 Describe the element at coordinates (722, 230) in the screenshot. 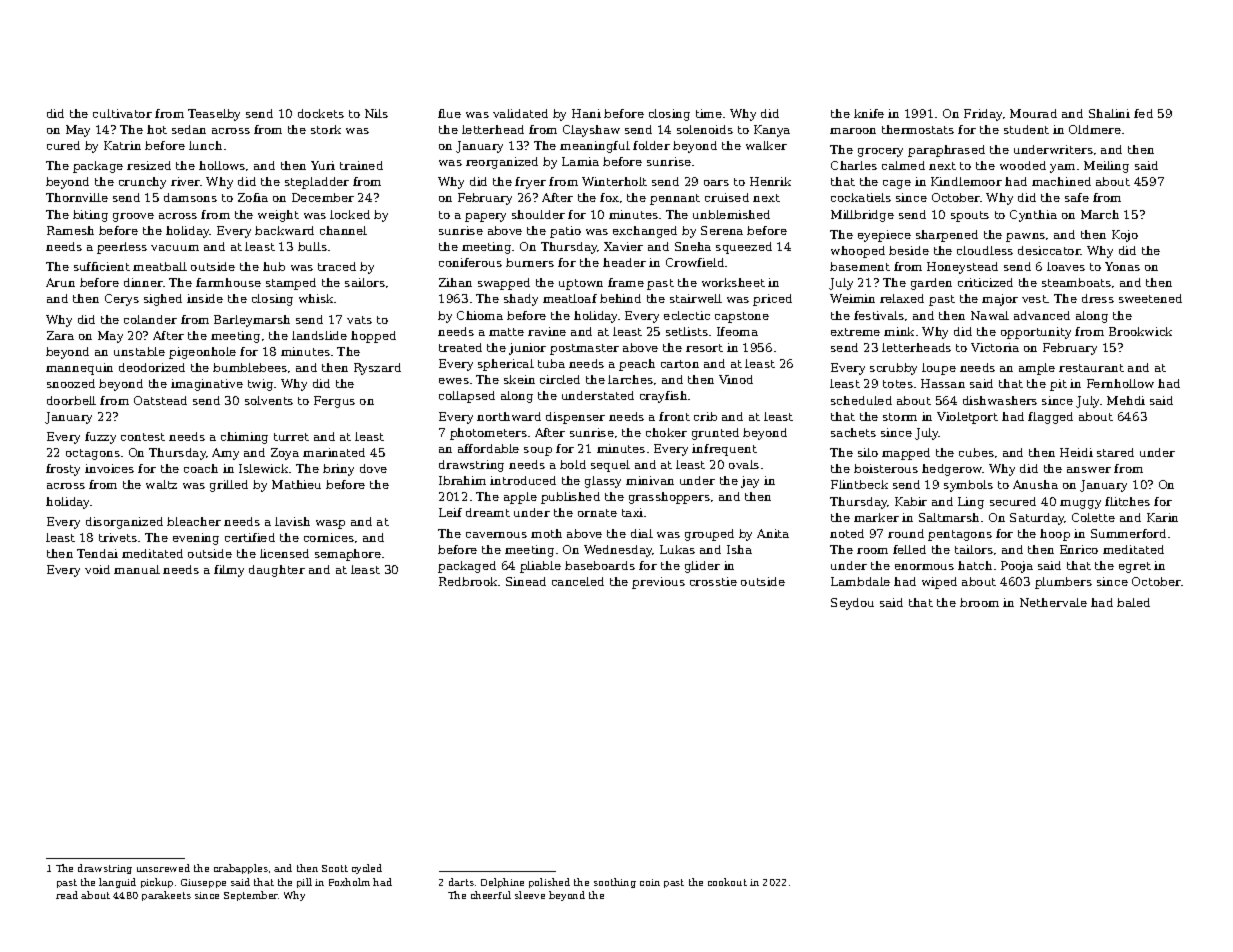

I see `Serena` at that location.
